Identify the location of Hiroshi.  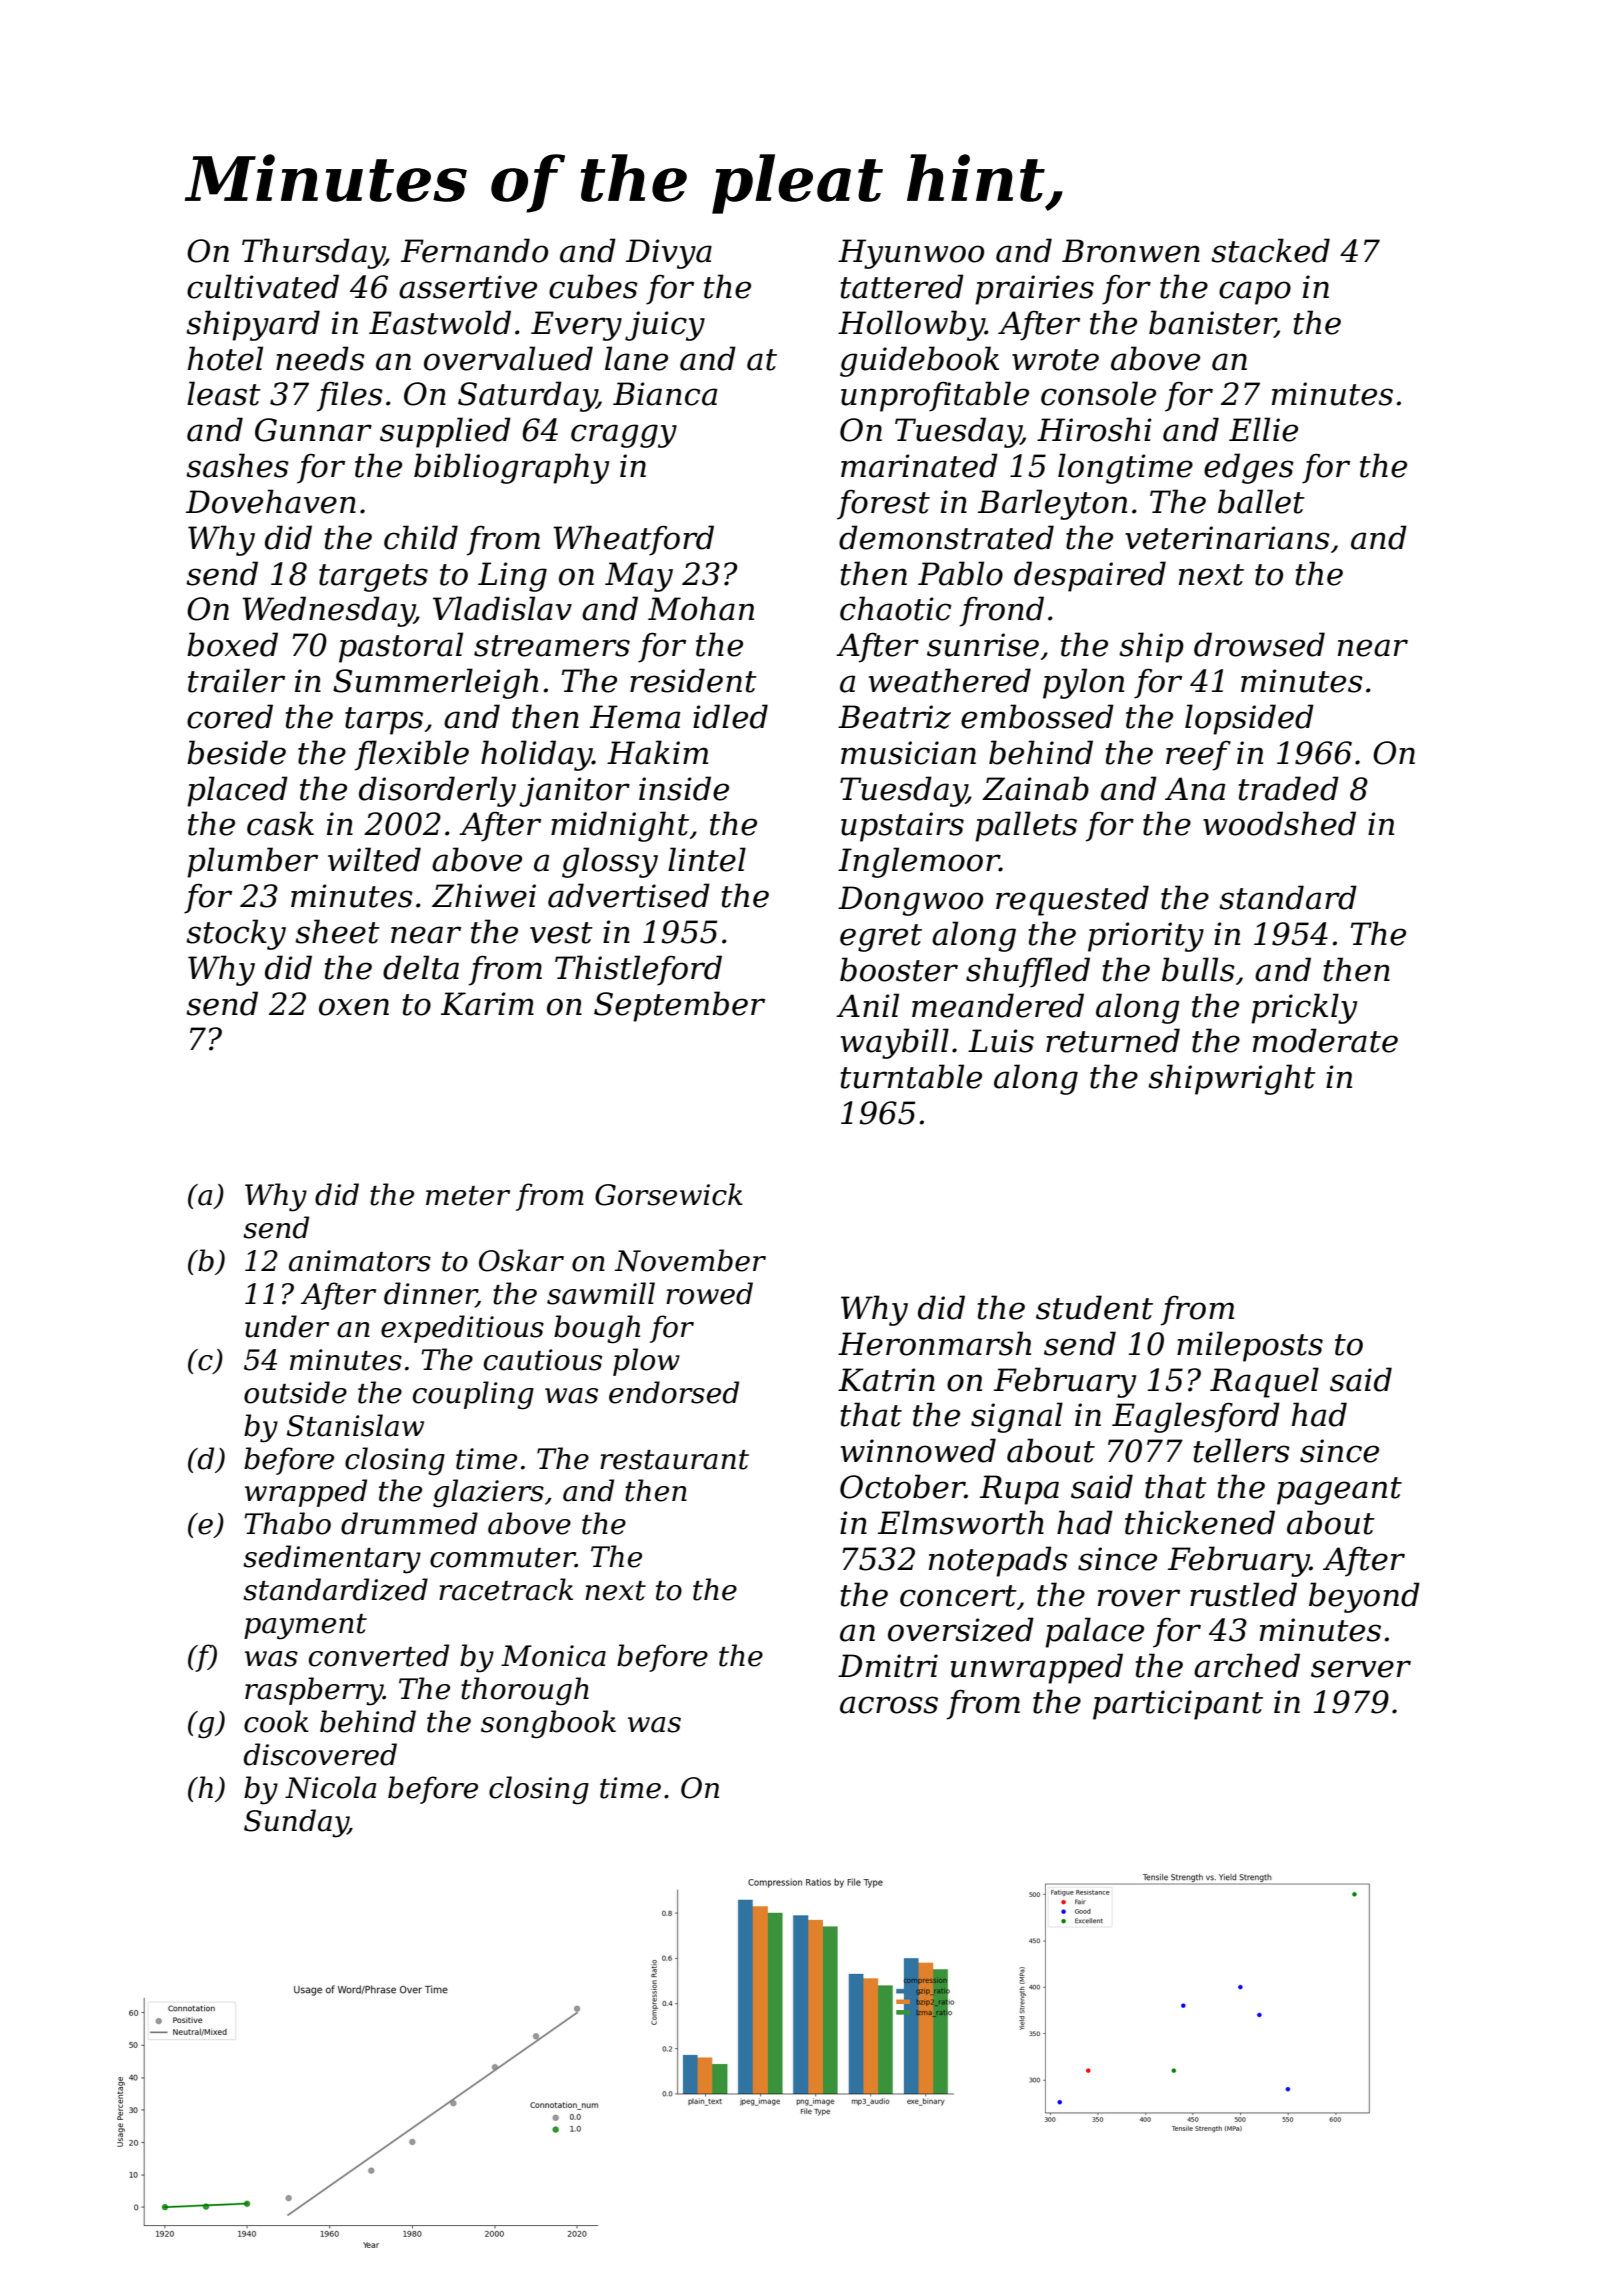
(1094, 429).
